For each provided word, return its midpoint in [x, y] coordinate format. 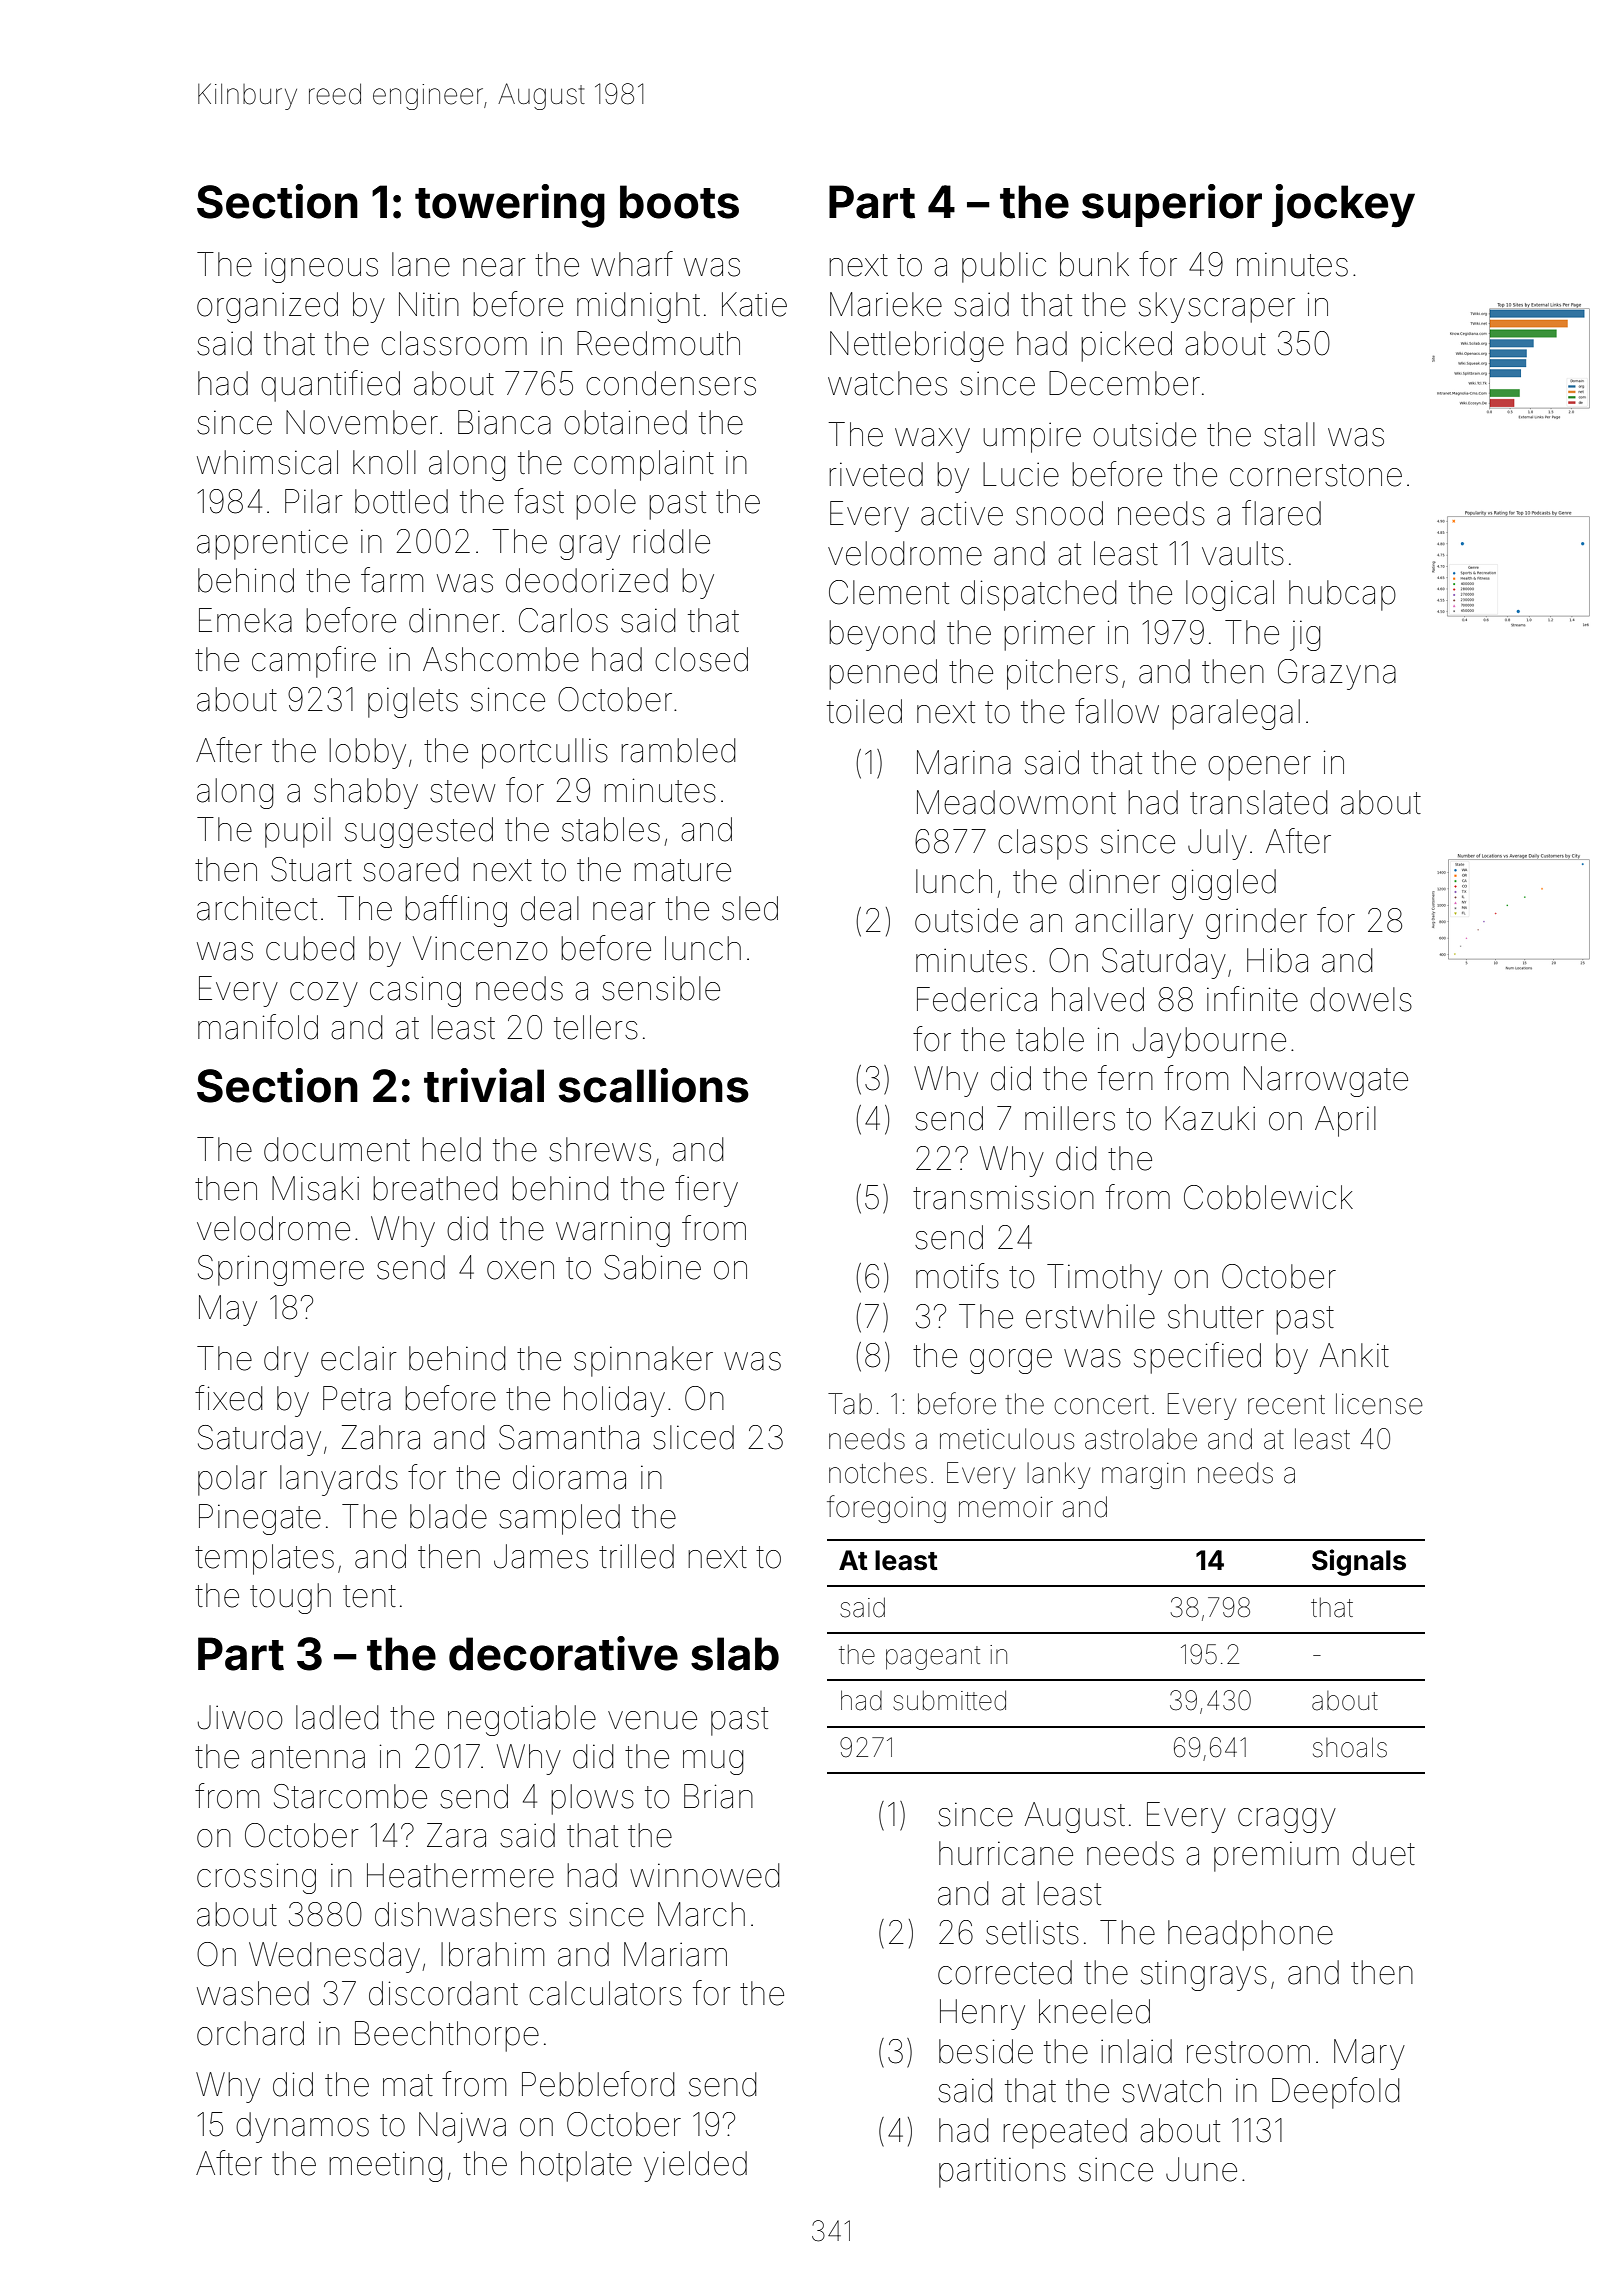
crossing [256, 1878]
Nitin [429, 304]
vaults [1243, 553]
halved [1098, 999]
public [1004, 267]
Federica [977, 999]
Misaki [315, 1188]
